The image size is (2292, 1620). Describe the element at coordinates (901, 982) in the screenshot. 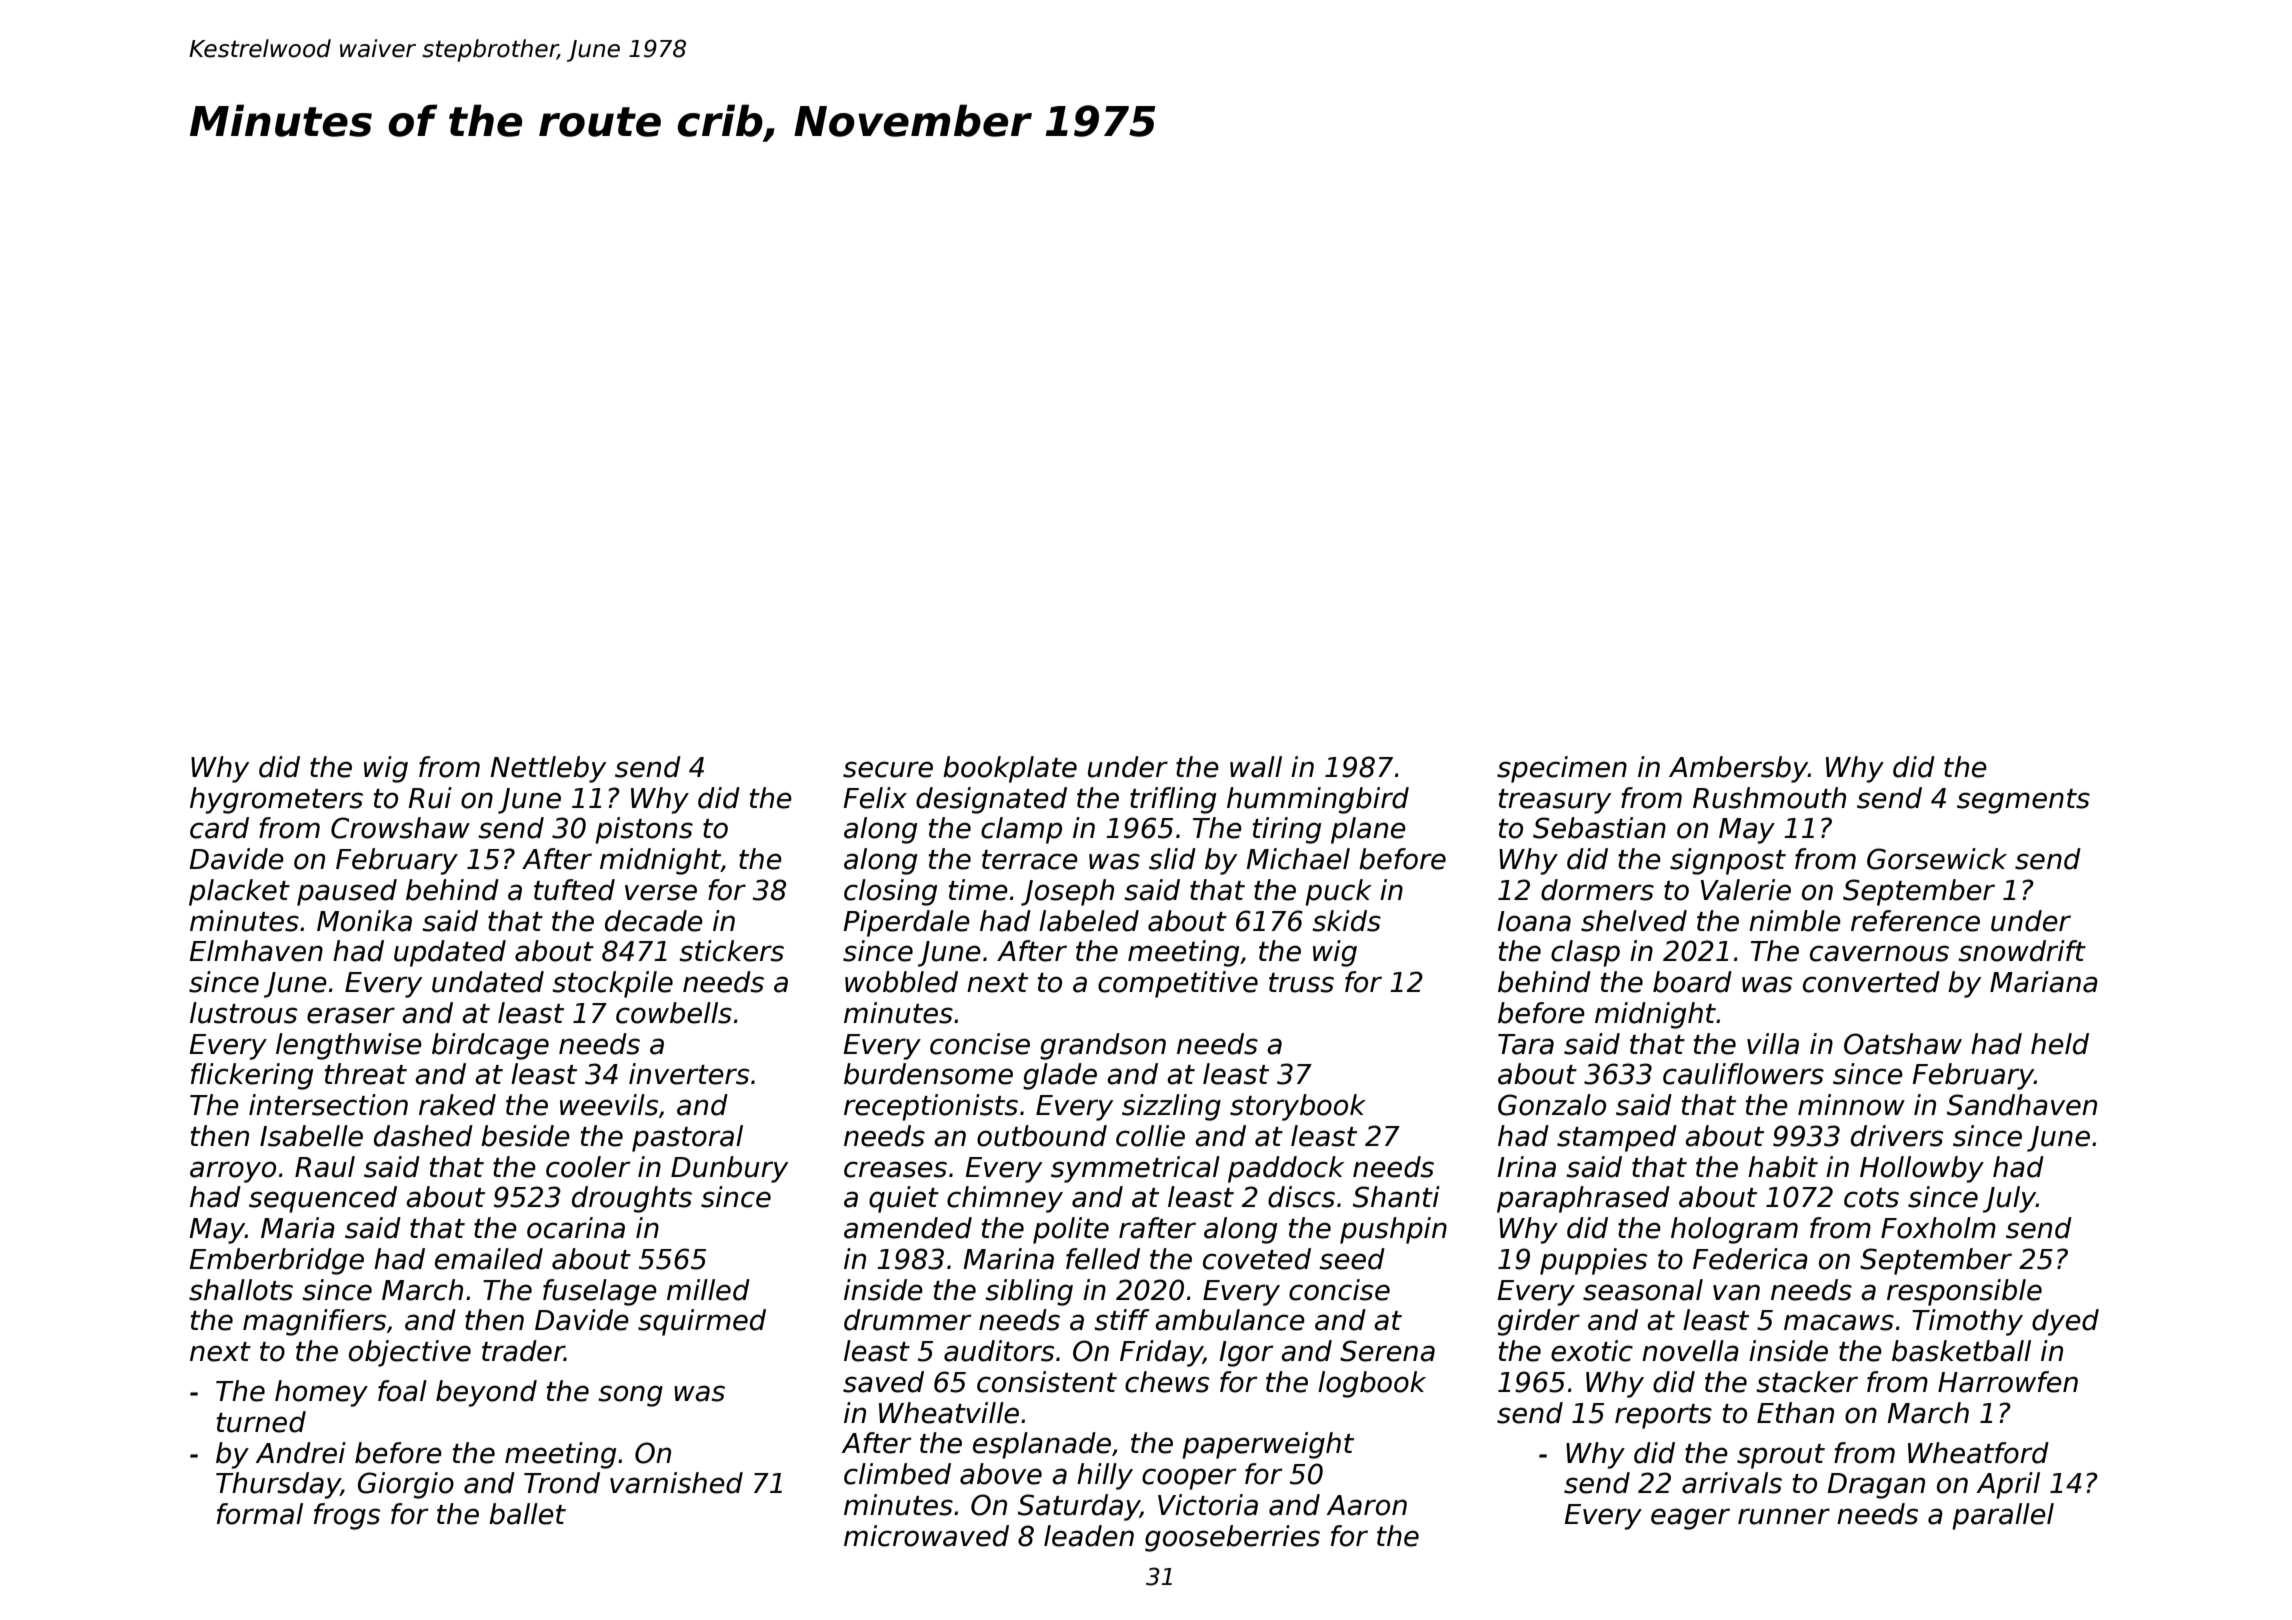

I see `wobbled` at that location.
